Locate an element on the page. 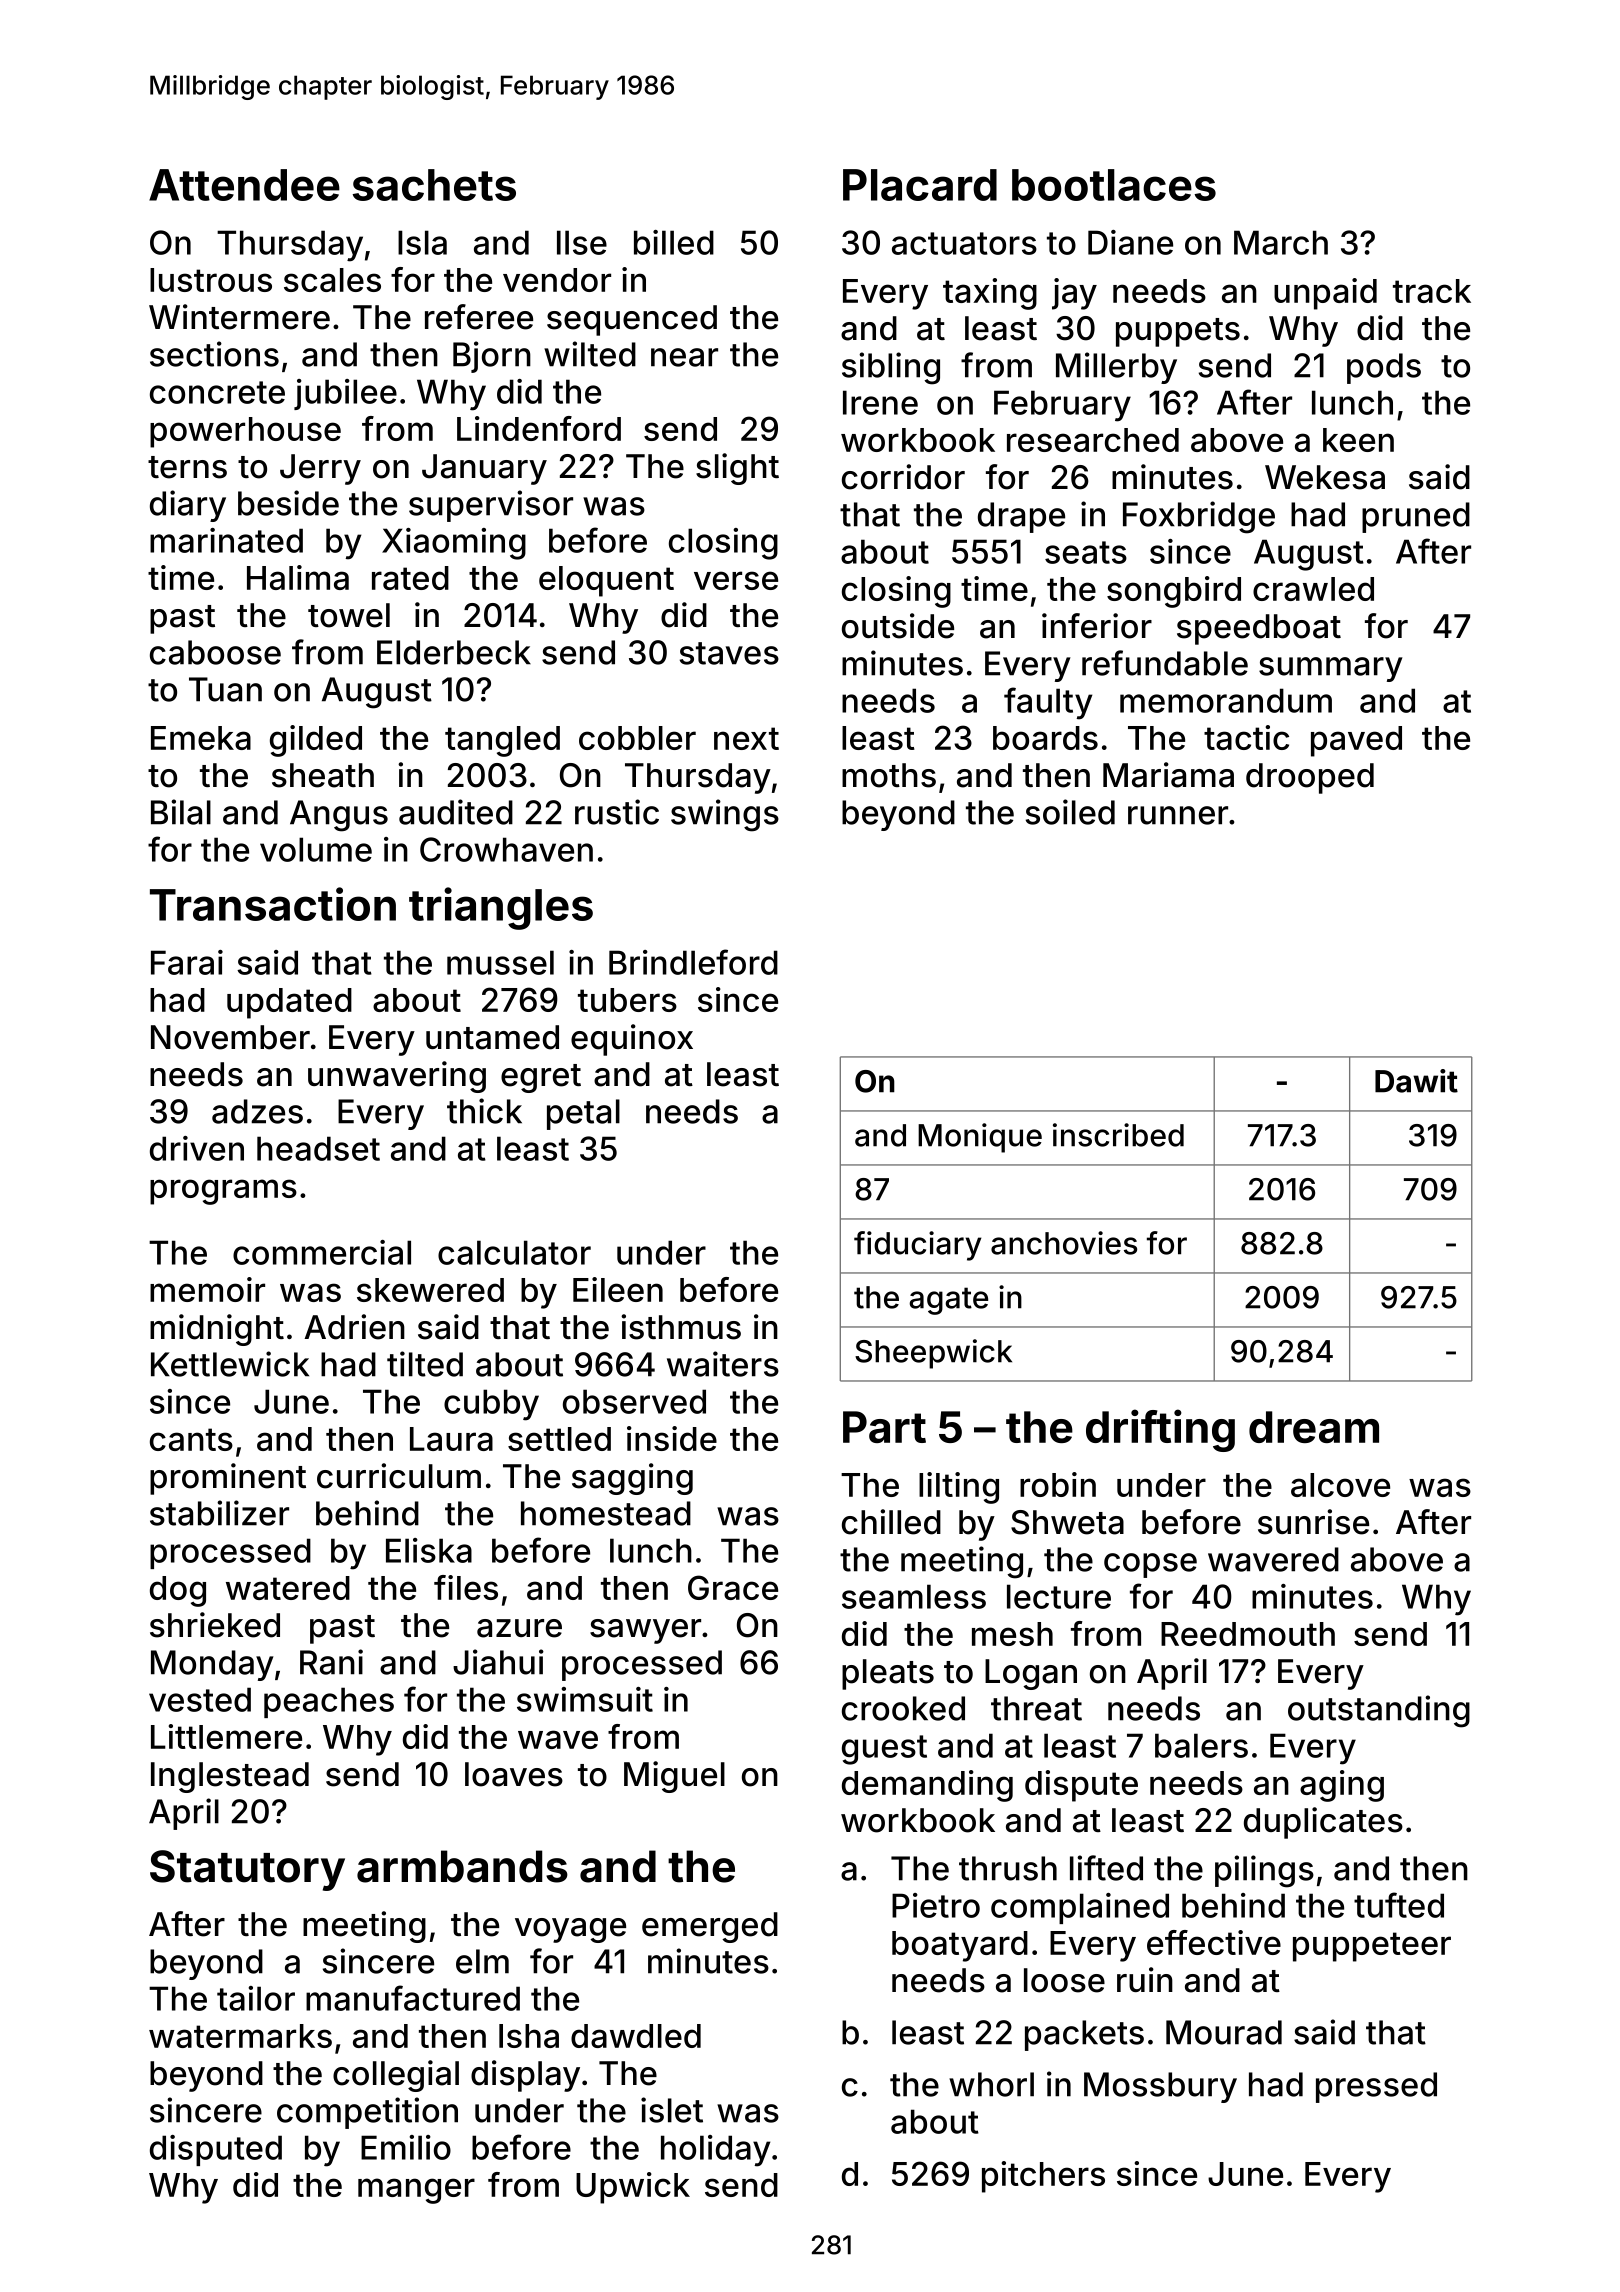 This page has width=1620, height=2292. emerged is located at coordinates (710, 1927).
